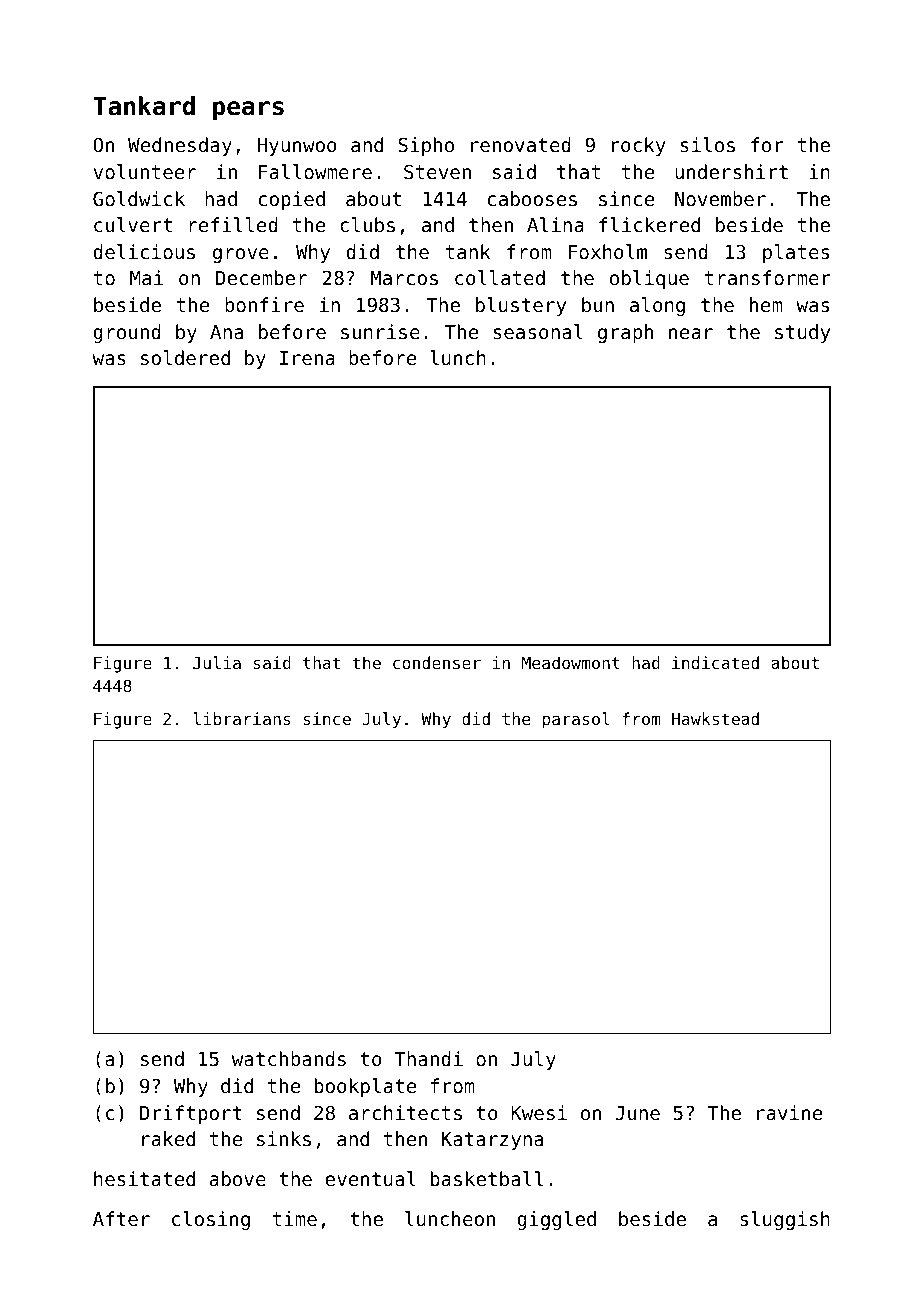 The height and width of the page is (1311, 924). Describe the element at coordinates (242, 718) in the page. I see `librarians` at that location.
